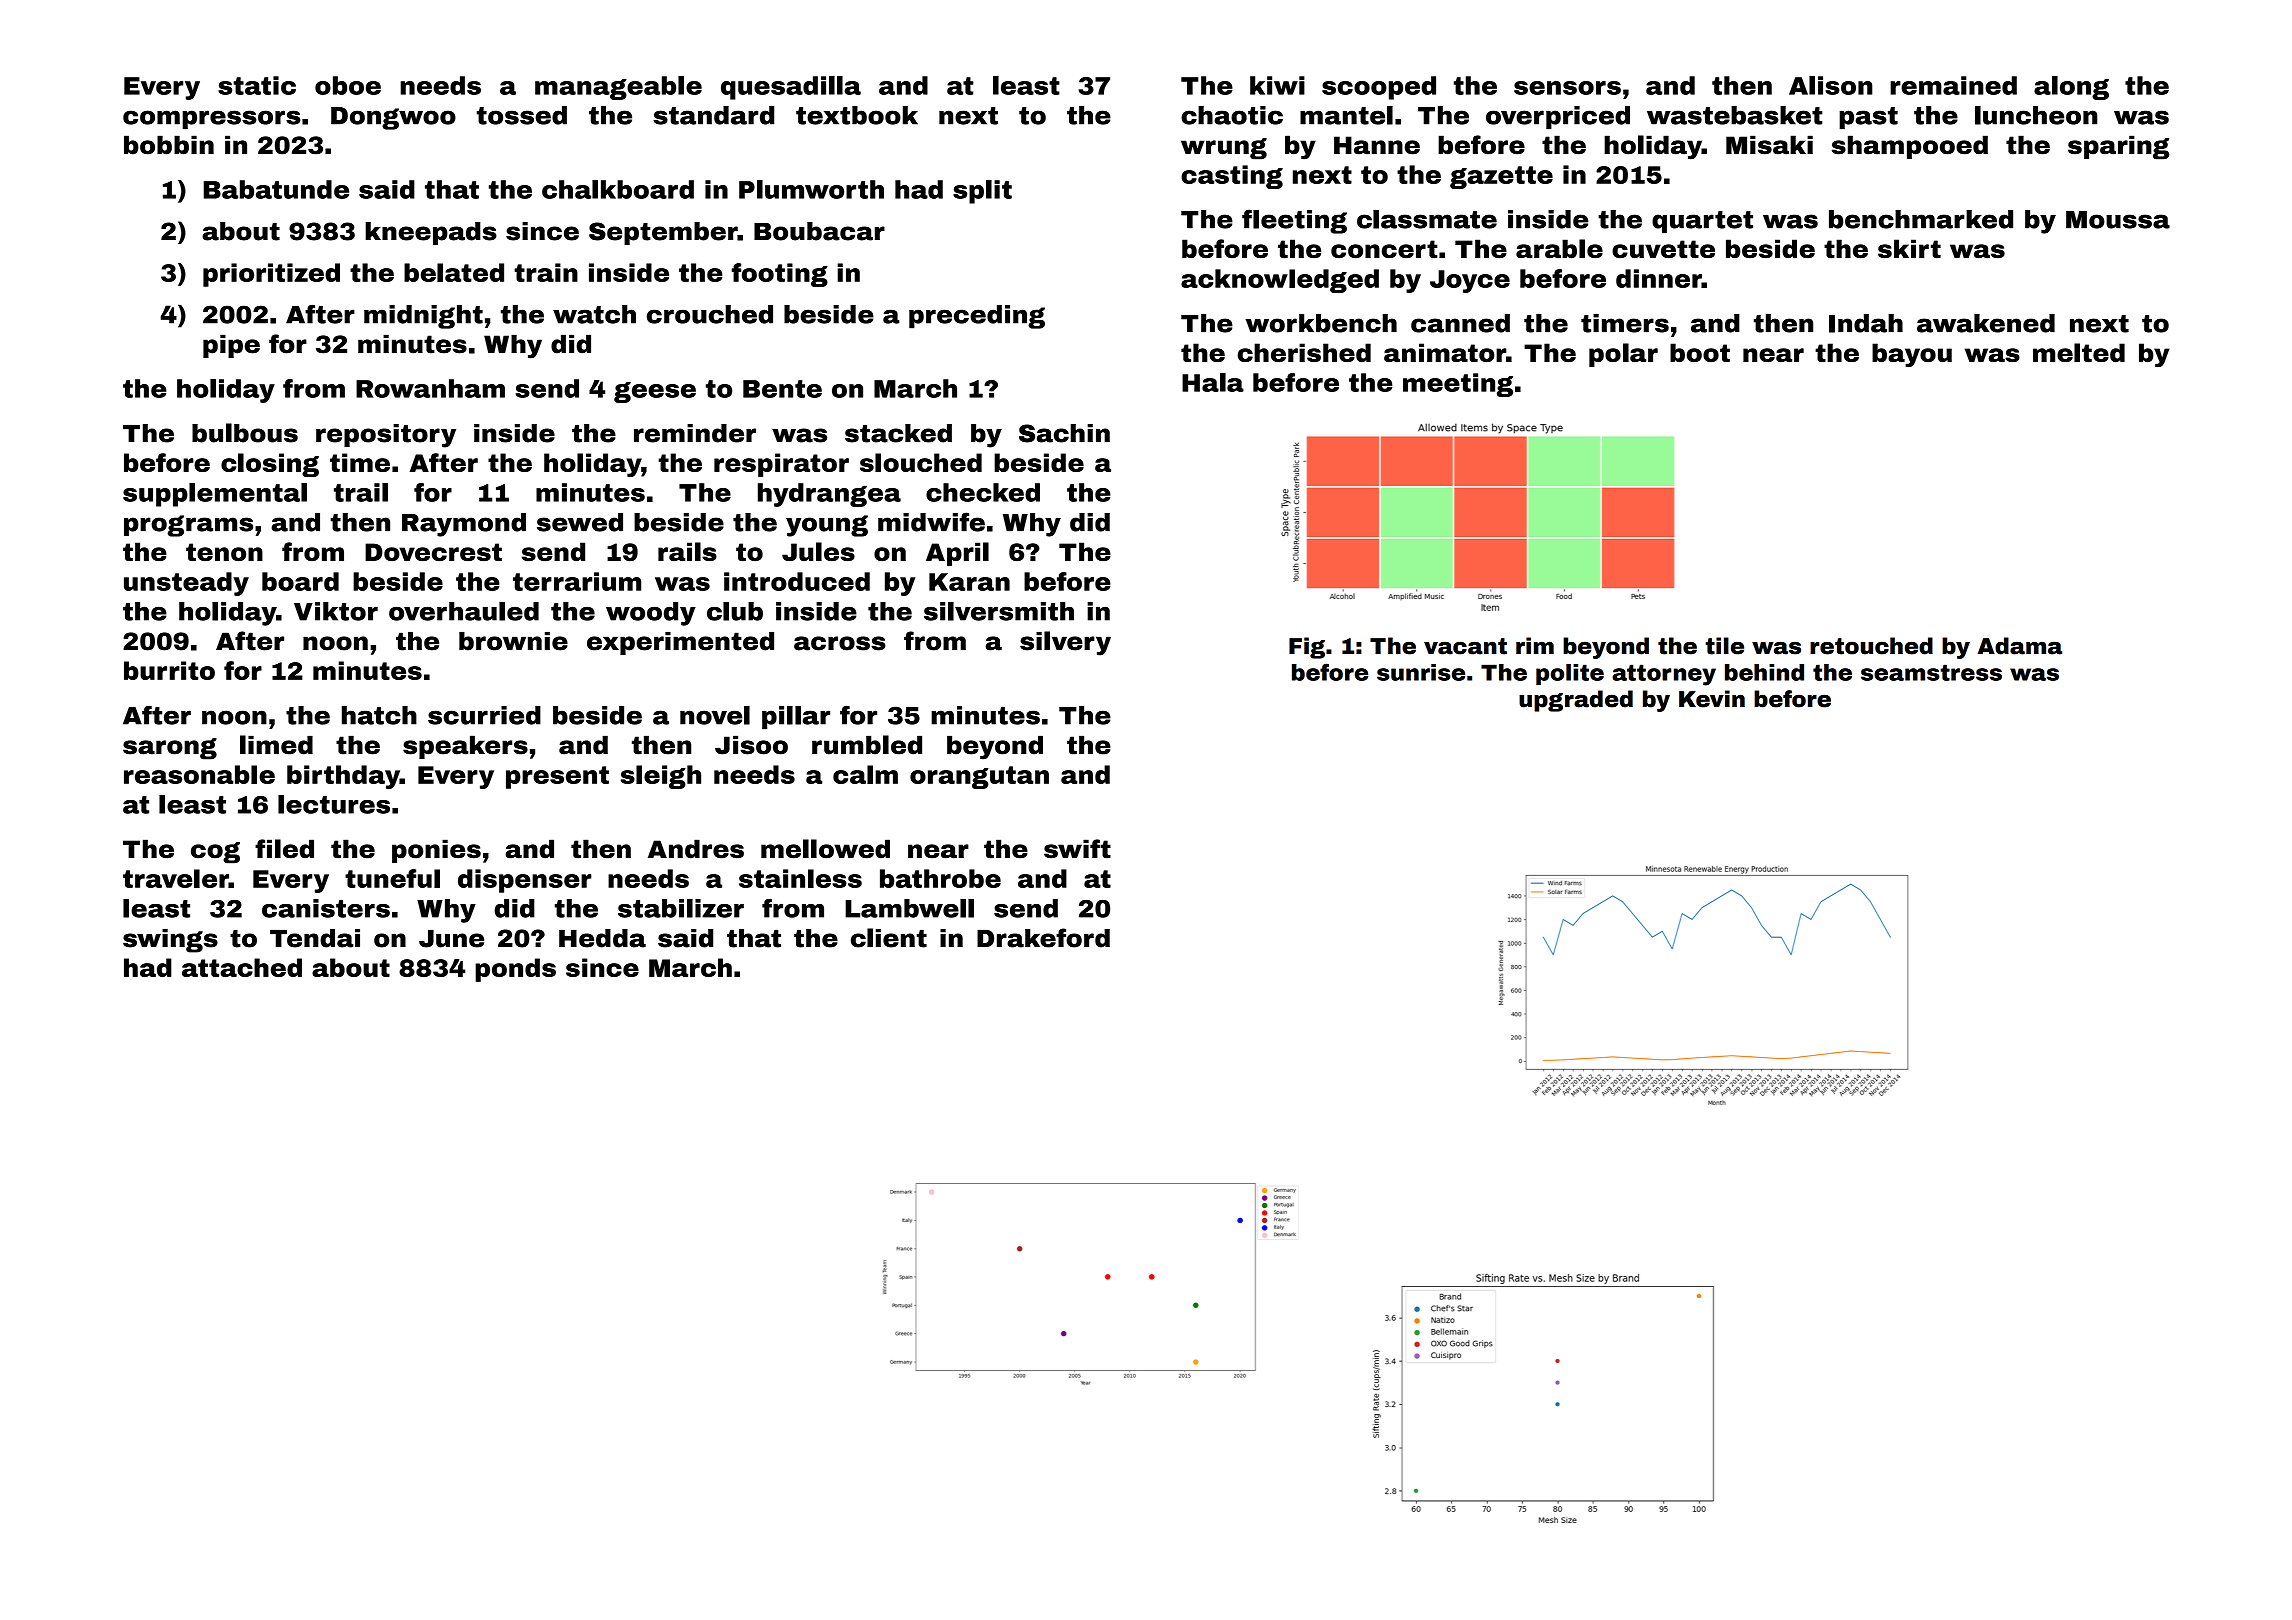 This page has width=2292, height=1620. What do you see at coordinates (982, 192) in the page?
I see `split` at bounding box center [982, 192].
